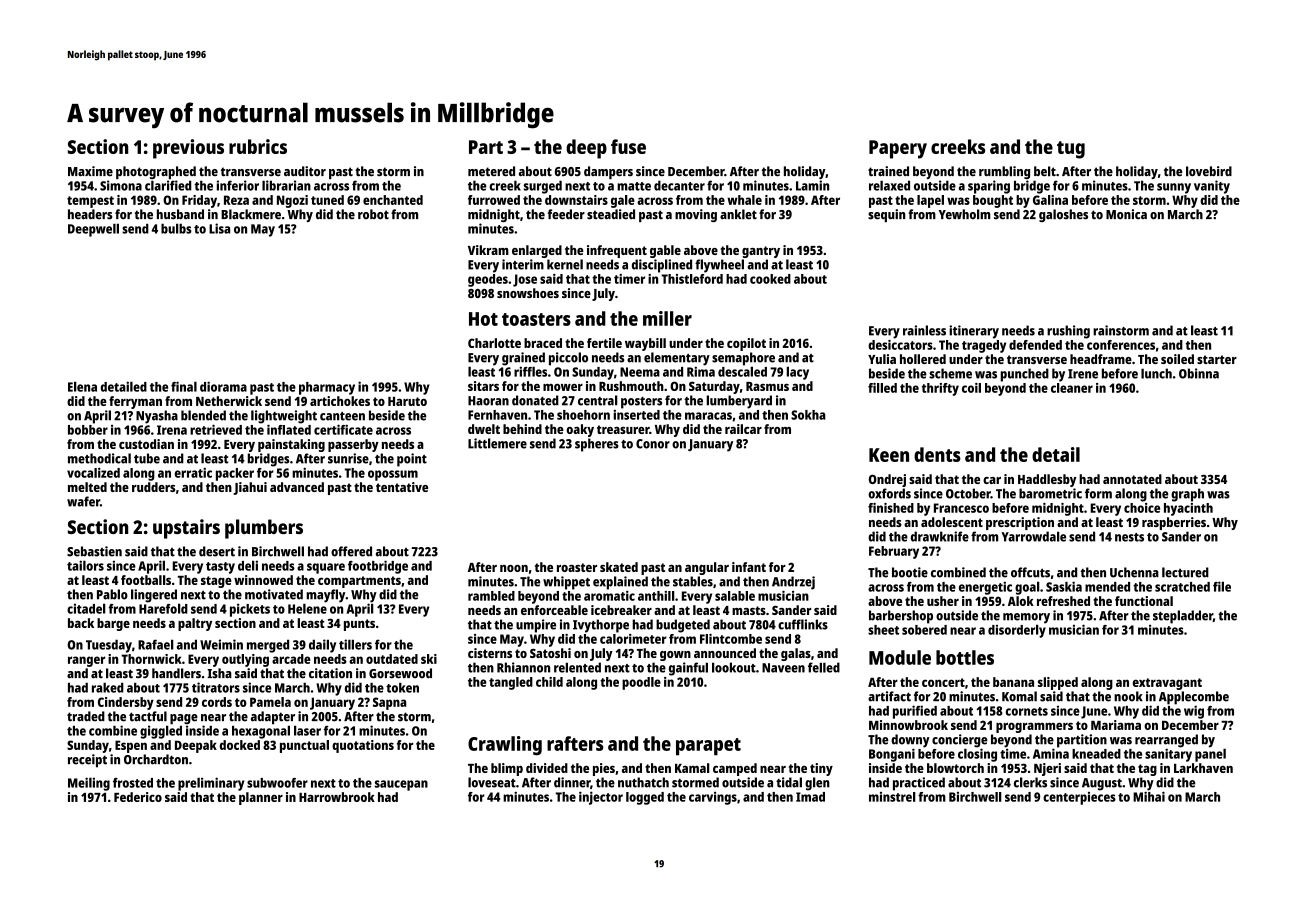 This document has width=1308, height=924. Describe the element at coordinates (126, 703) in the document. I see `Cindersby` at that location.
